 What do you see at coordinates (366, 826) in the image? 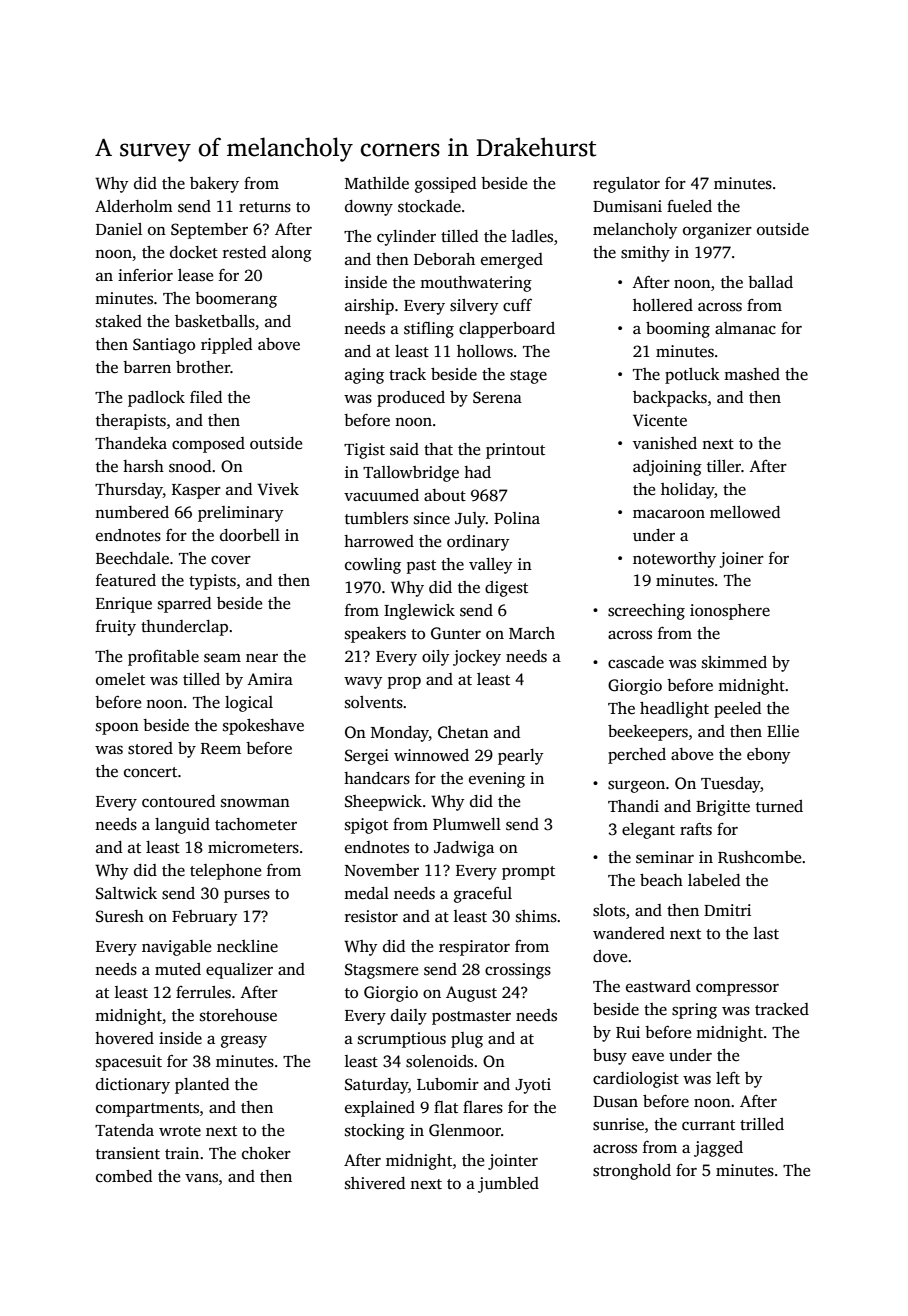
I see `spigot` at bounding box center [366, 826].
